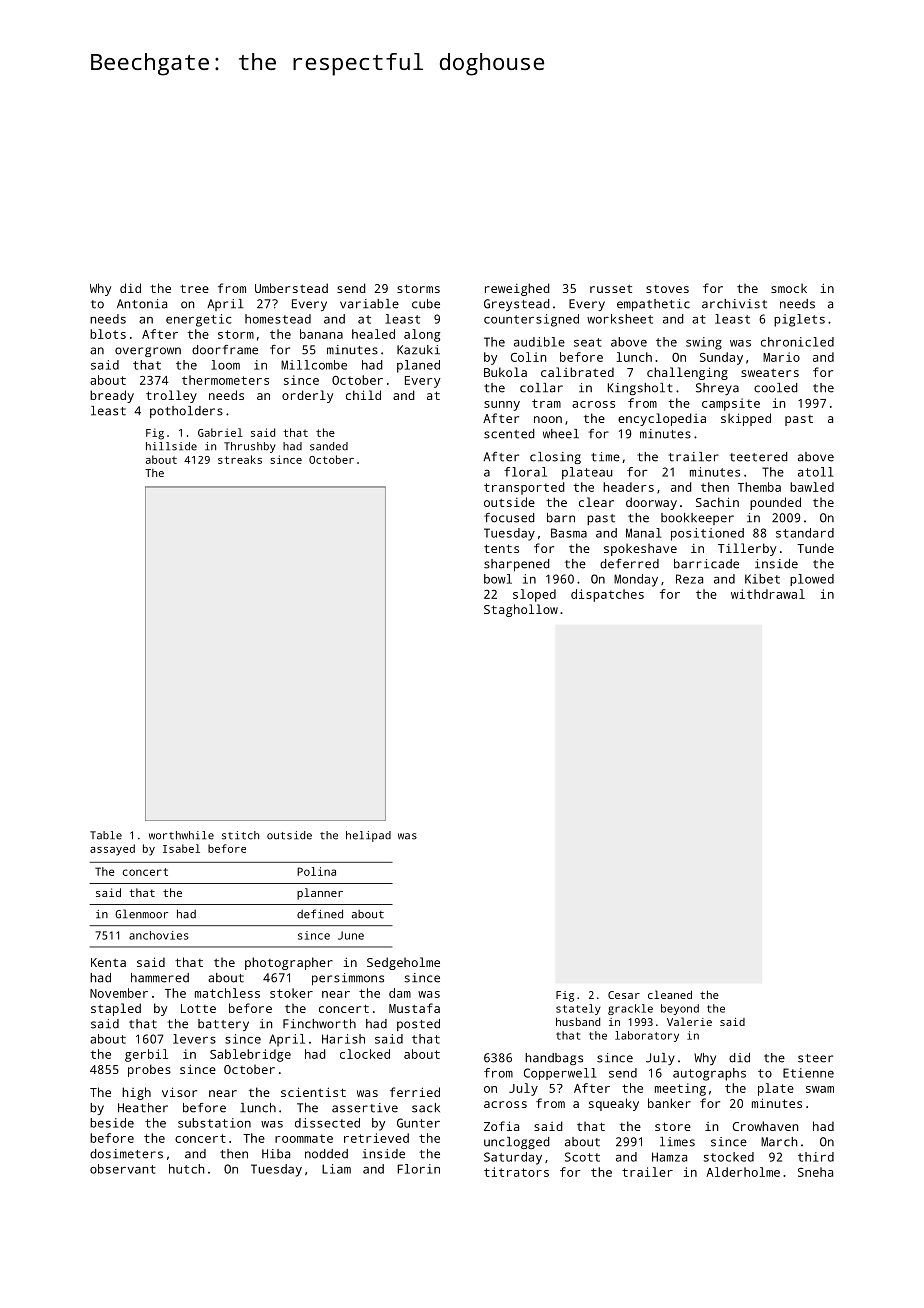  I want to click on stately, so click(578, 1009).
